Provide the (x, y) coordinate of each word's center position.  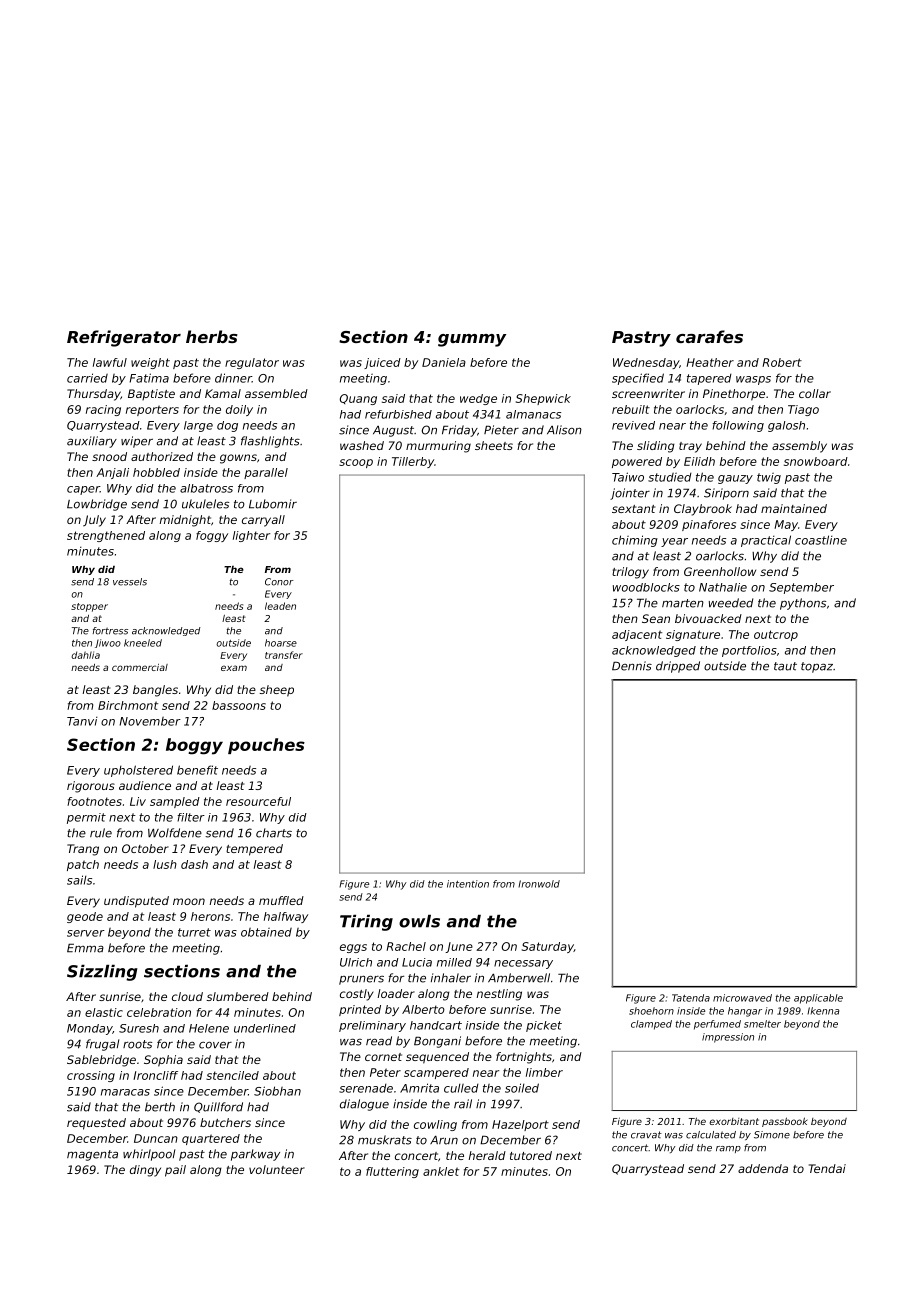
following (738, 426)
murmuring (438, 447)
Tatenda (691, 998)
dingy (145, 1171)
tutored (531, 1155)
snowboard (816, 461)
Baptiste (151, 394)
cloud (187, 996)
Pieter (501, 430)
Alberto (423, 1009)
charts (274, 833)
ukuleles (205, 504)
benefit (197, 770)
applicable (818, 999)
